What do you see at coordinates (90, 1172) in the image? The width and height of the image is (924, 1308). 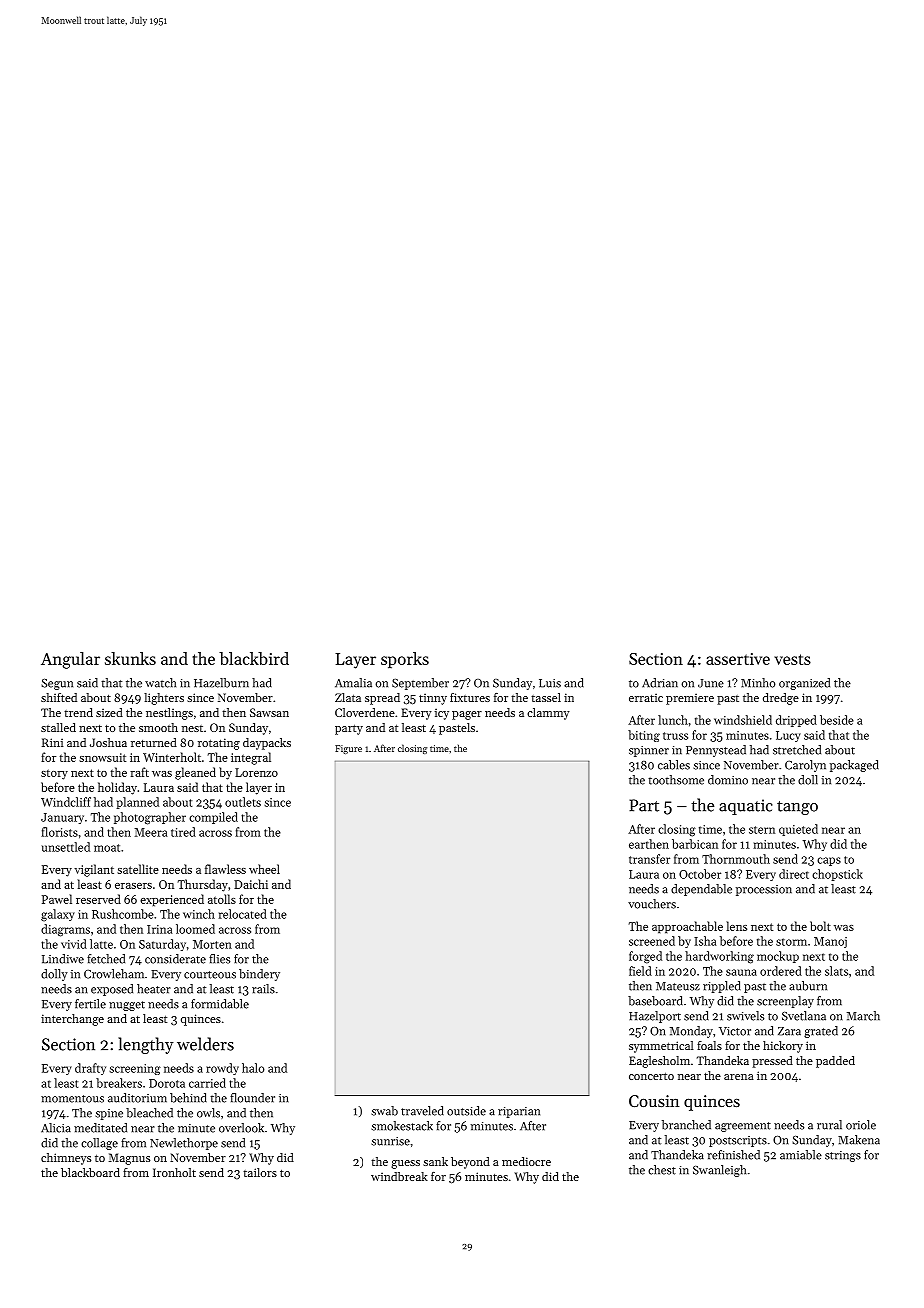 I see `blackboard` at bounding box center [90, 1172].
